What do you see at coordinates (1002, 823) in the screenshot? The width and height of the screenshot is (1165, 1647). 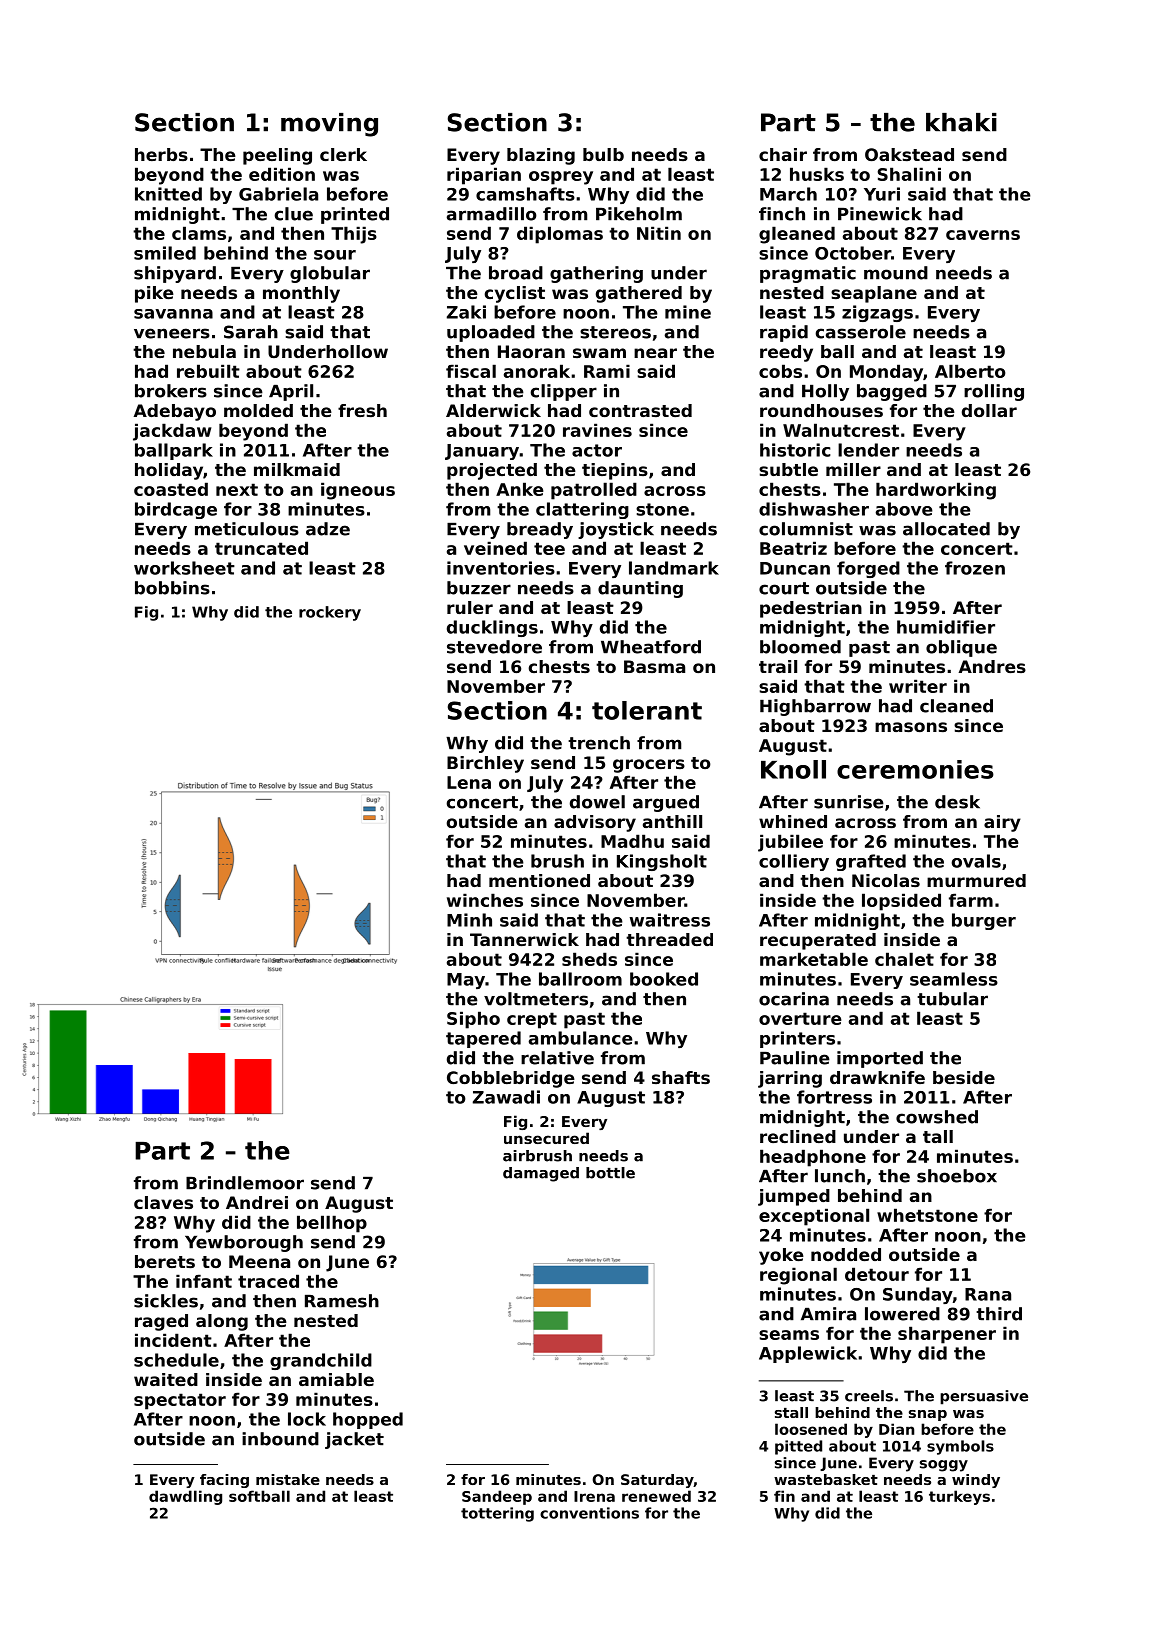 I see `airy` at bounding box center [1002, 823].
